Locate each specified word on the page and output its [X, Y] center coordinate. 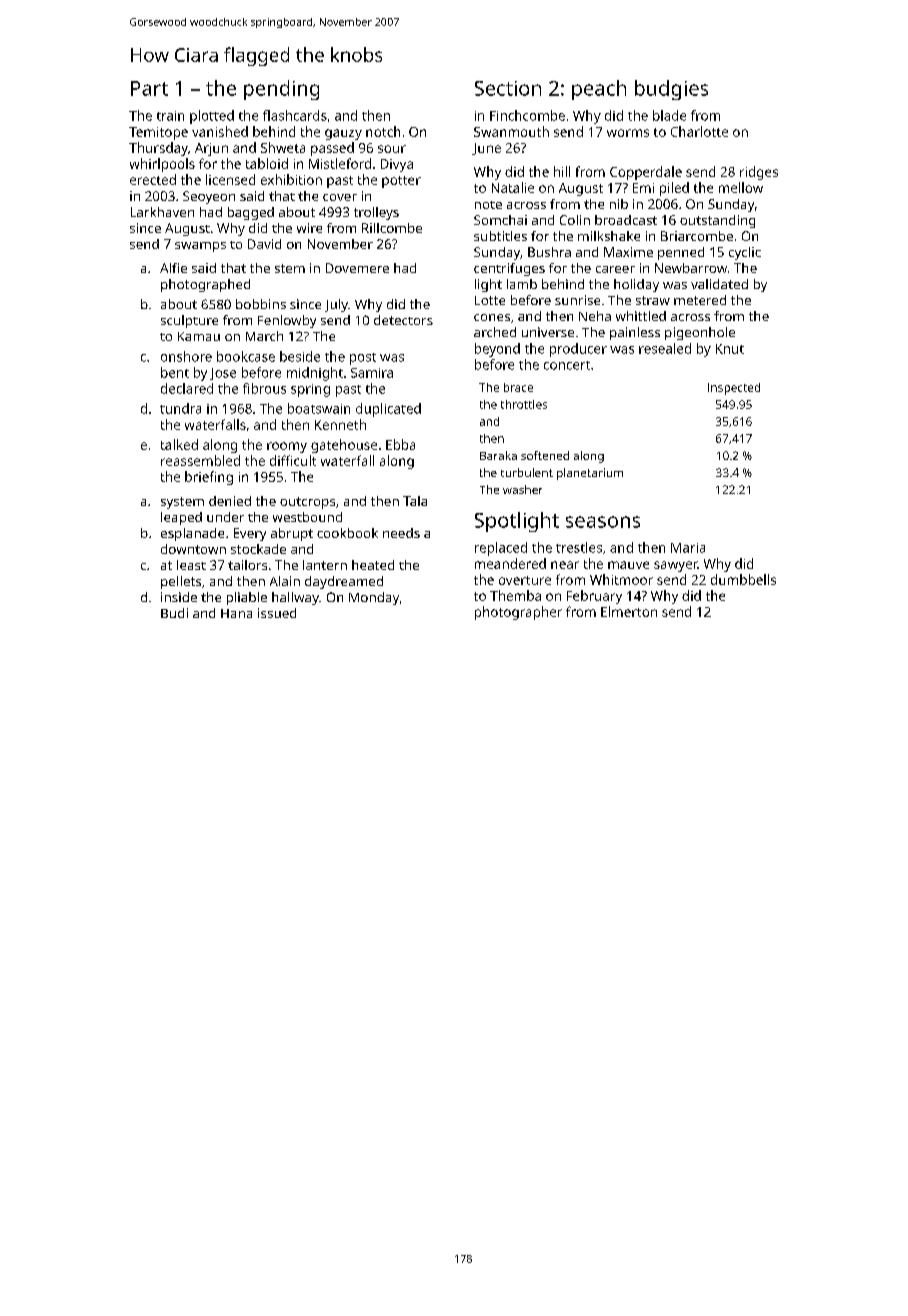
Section [508, 88]
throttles [524, 404]
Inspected [734, 389]
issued [277, 613]
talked [179, 444]
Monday [374, 598]
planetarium [590, 474]
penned [681, 253]
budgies [671, 90]
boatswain [319, 408]
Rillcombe [392, 228]
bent [175, 372]
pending [281, 90]
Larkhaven [162, 212]
